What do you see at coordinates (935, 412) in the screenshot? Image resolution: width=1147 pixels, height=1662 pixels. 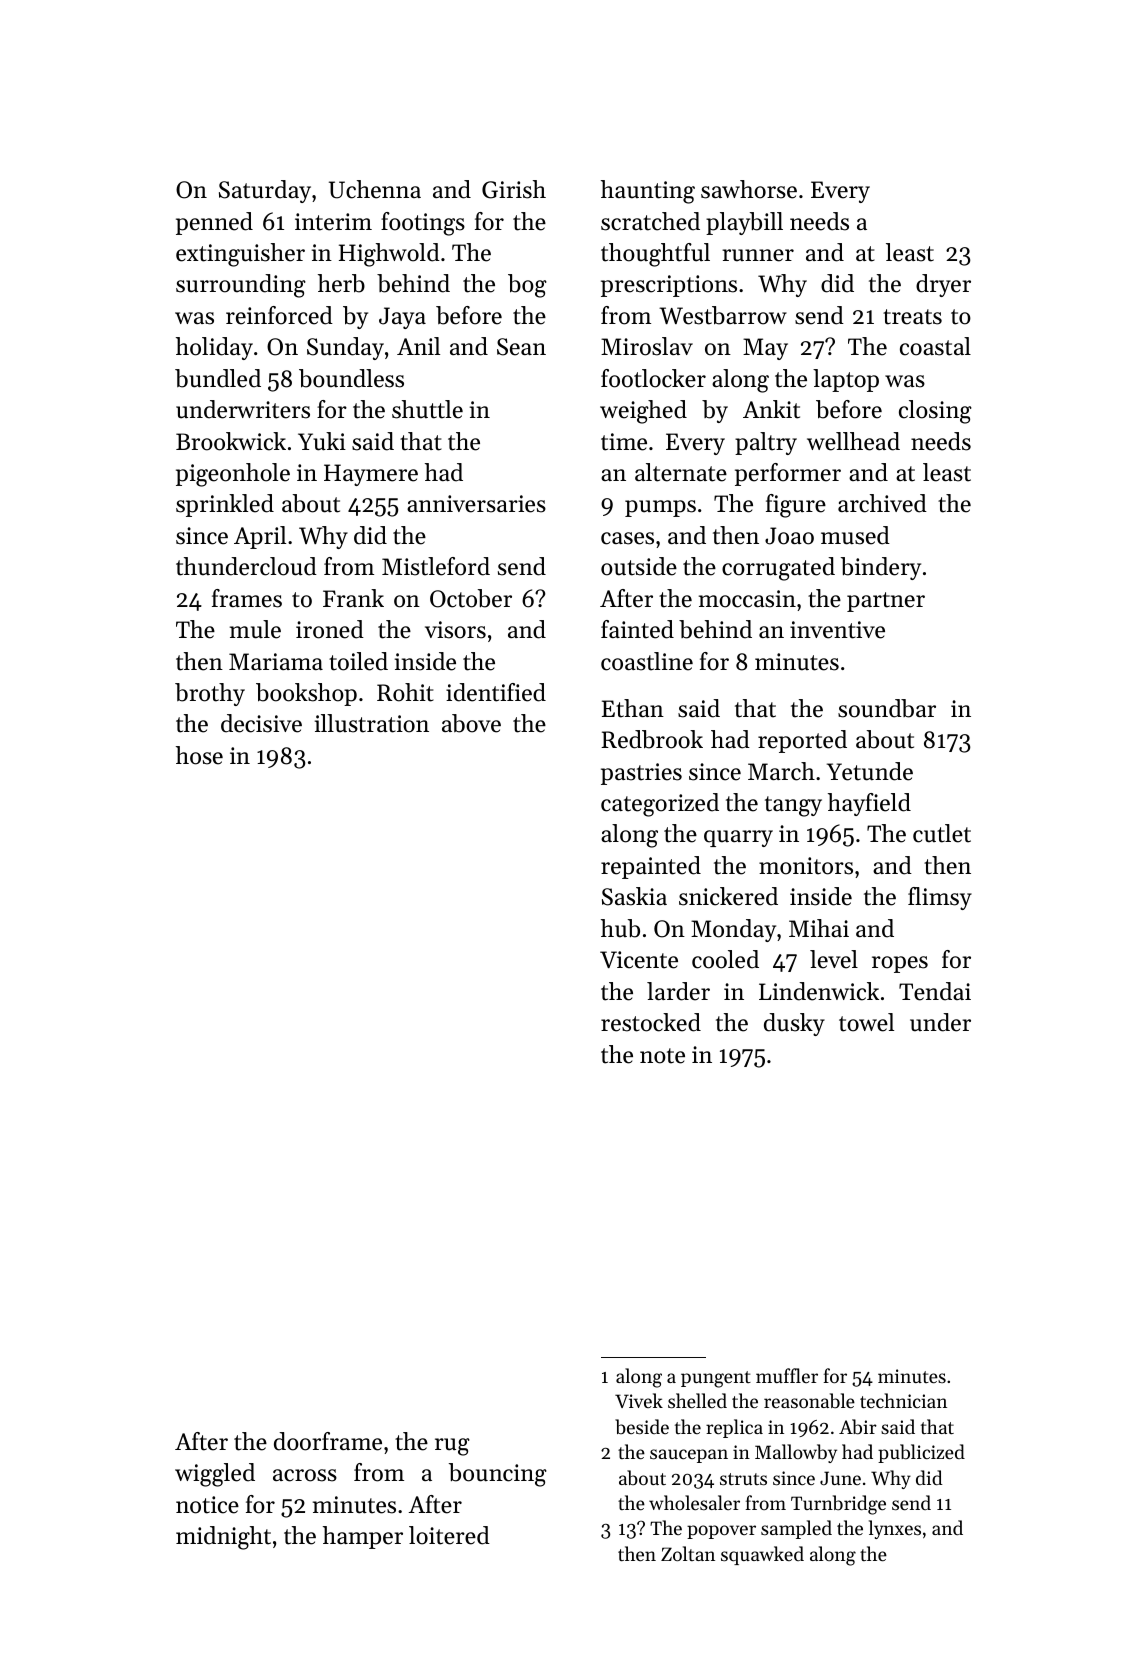 I see `closing` at bounding box center [935, 412].
